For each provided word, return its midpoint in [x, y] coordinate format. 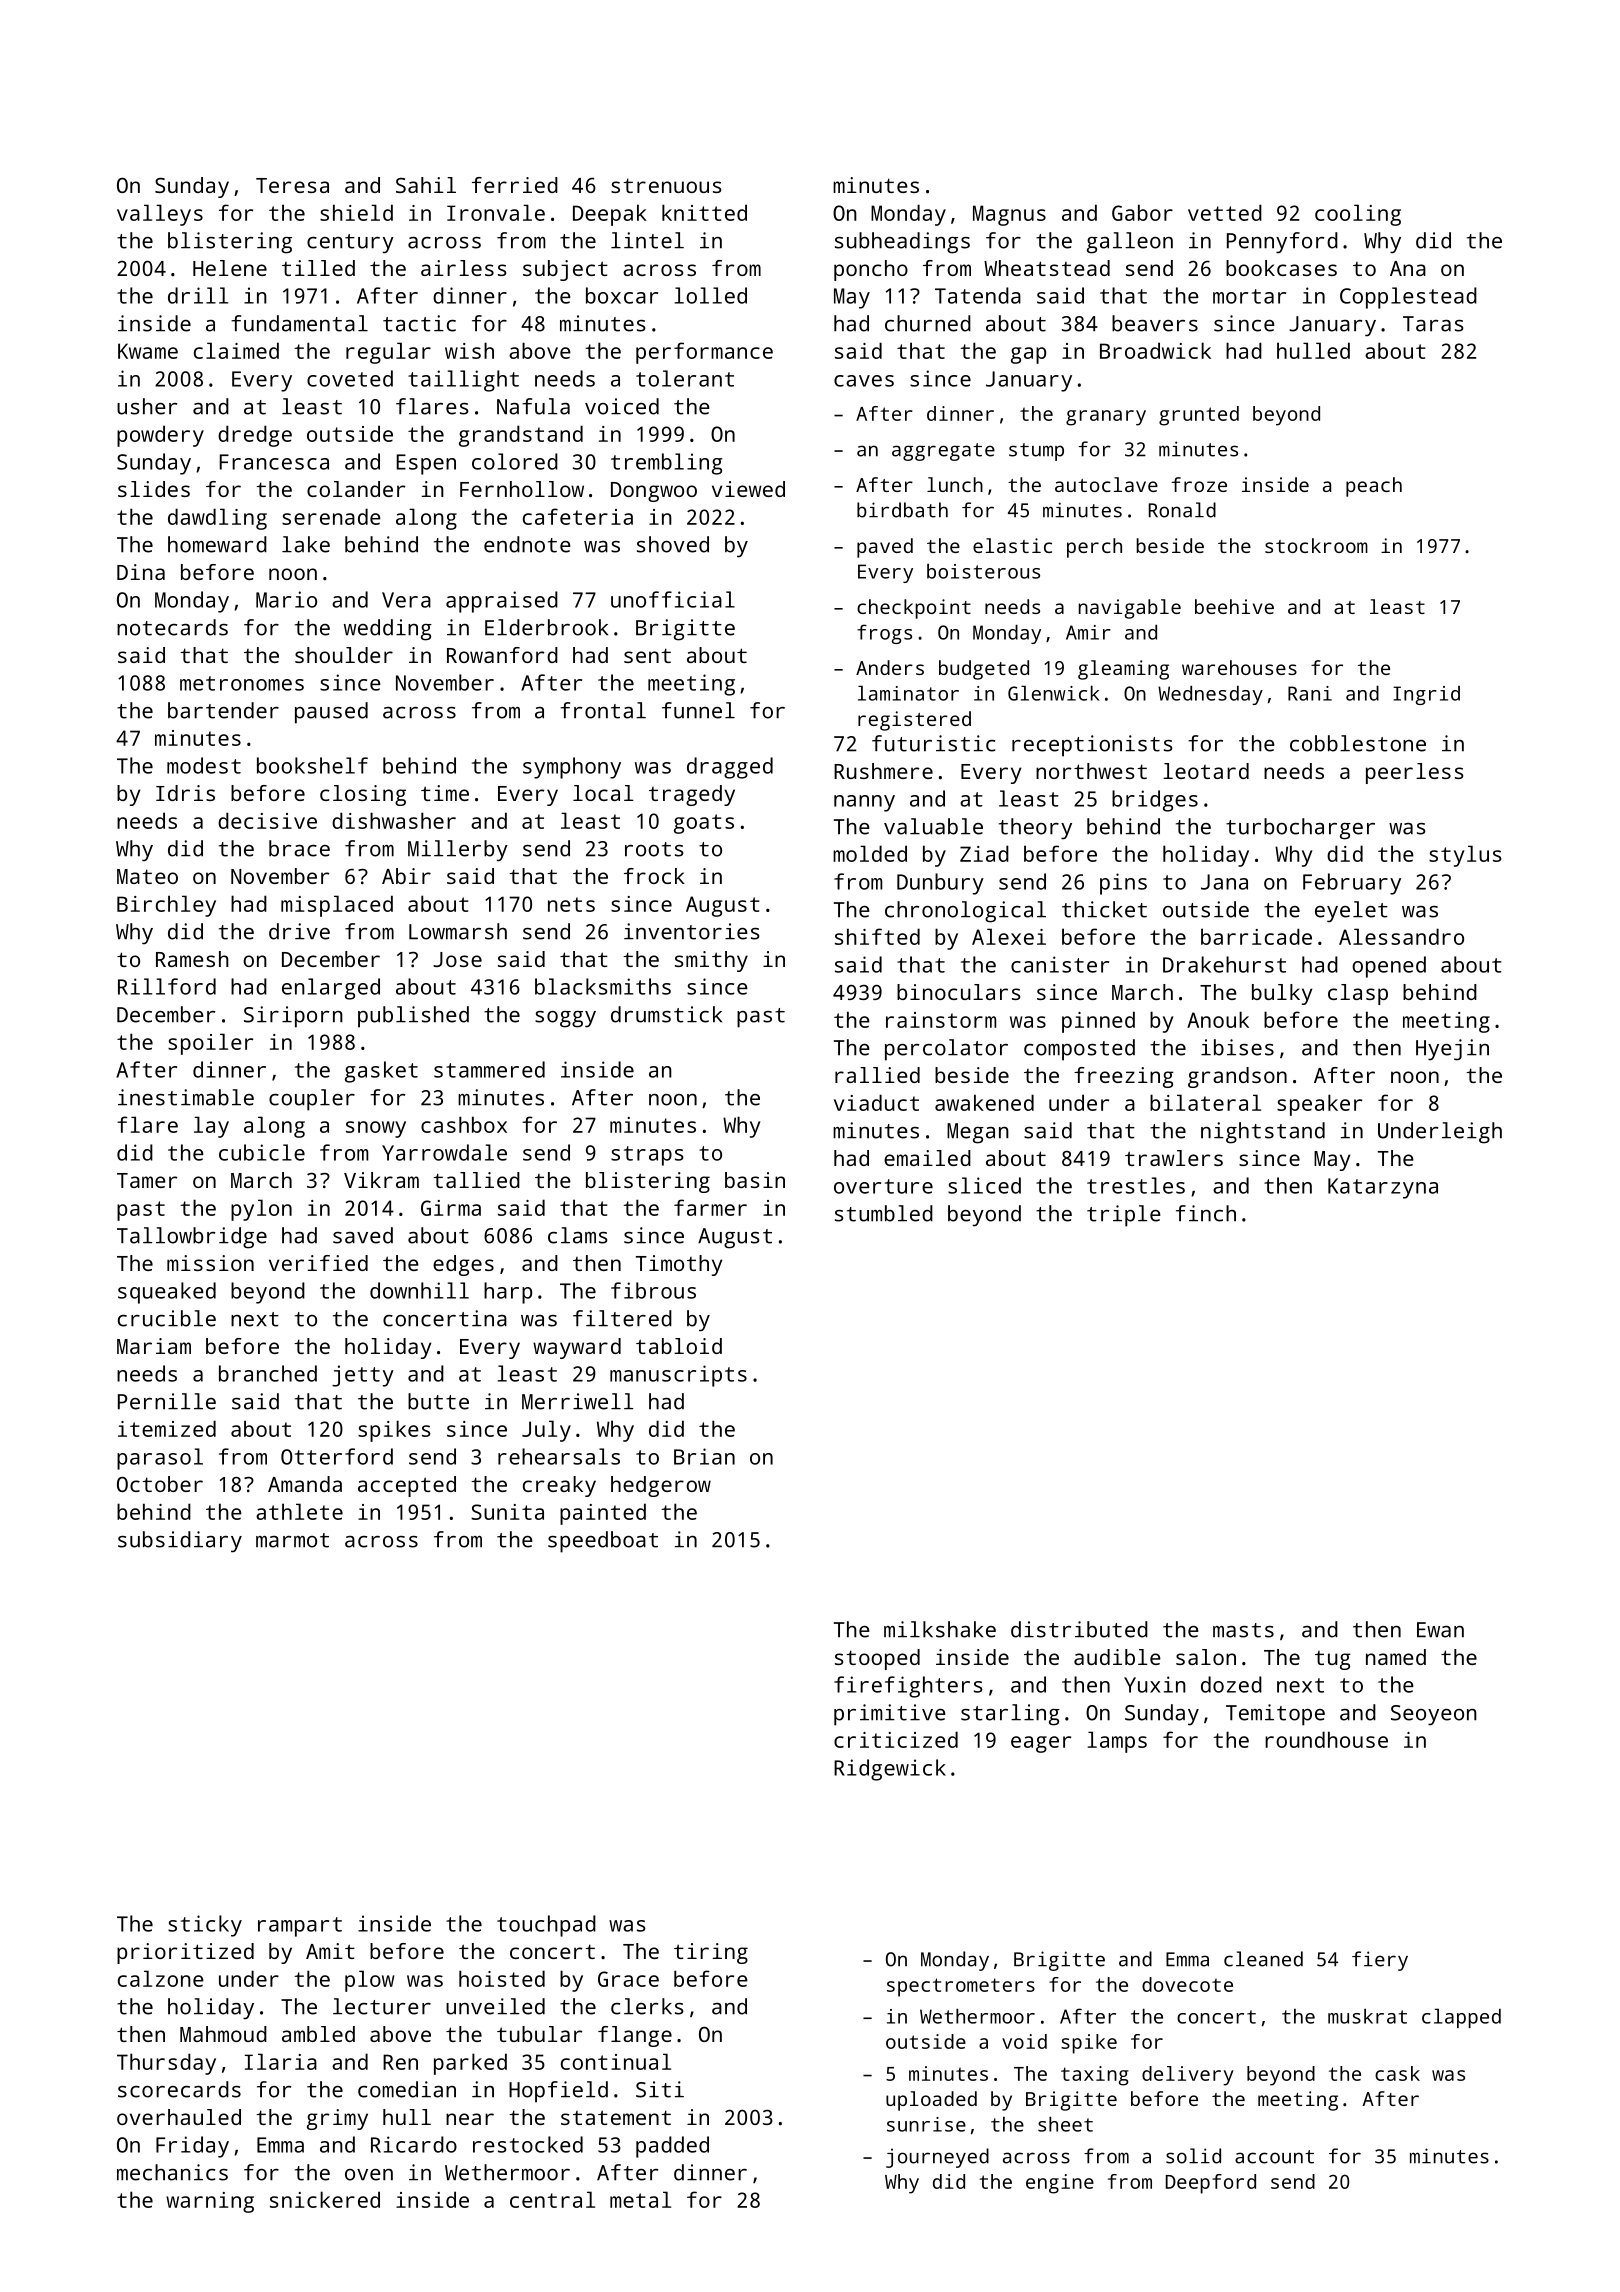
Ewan [1440, 1630]
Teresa [292, 185]
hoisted [502, 1978]
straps [647, 1156]
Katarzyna [1383, 1188]
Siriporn [293, 1017]
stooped [877, 1659]
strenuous [666, 185]
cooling [1358, 215]
